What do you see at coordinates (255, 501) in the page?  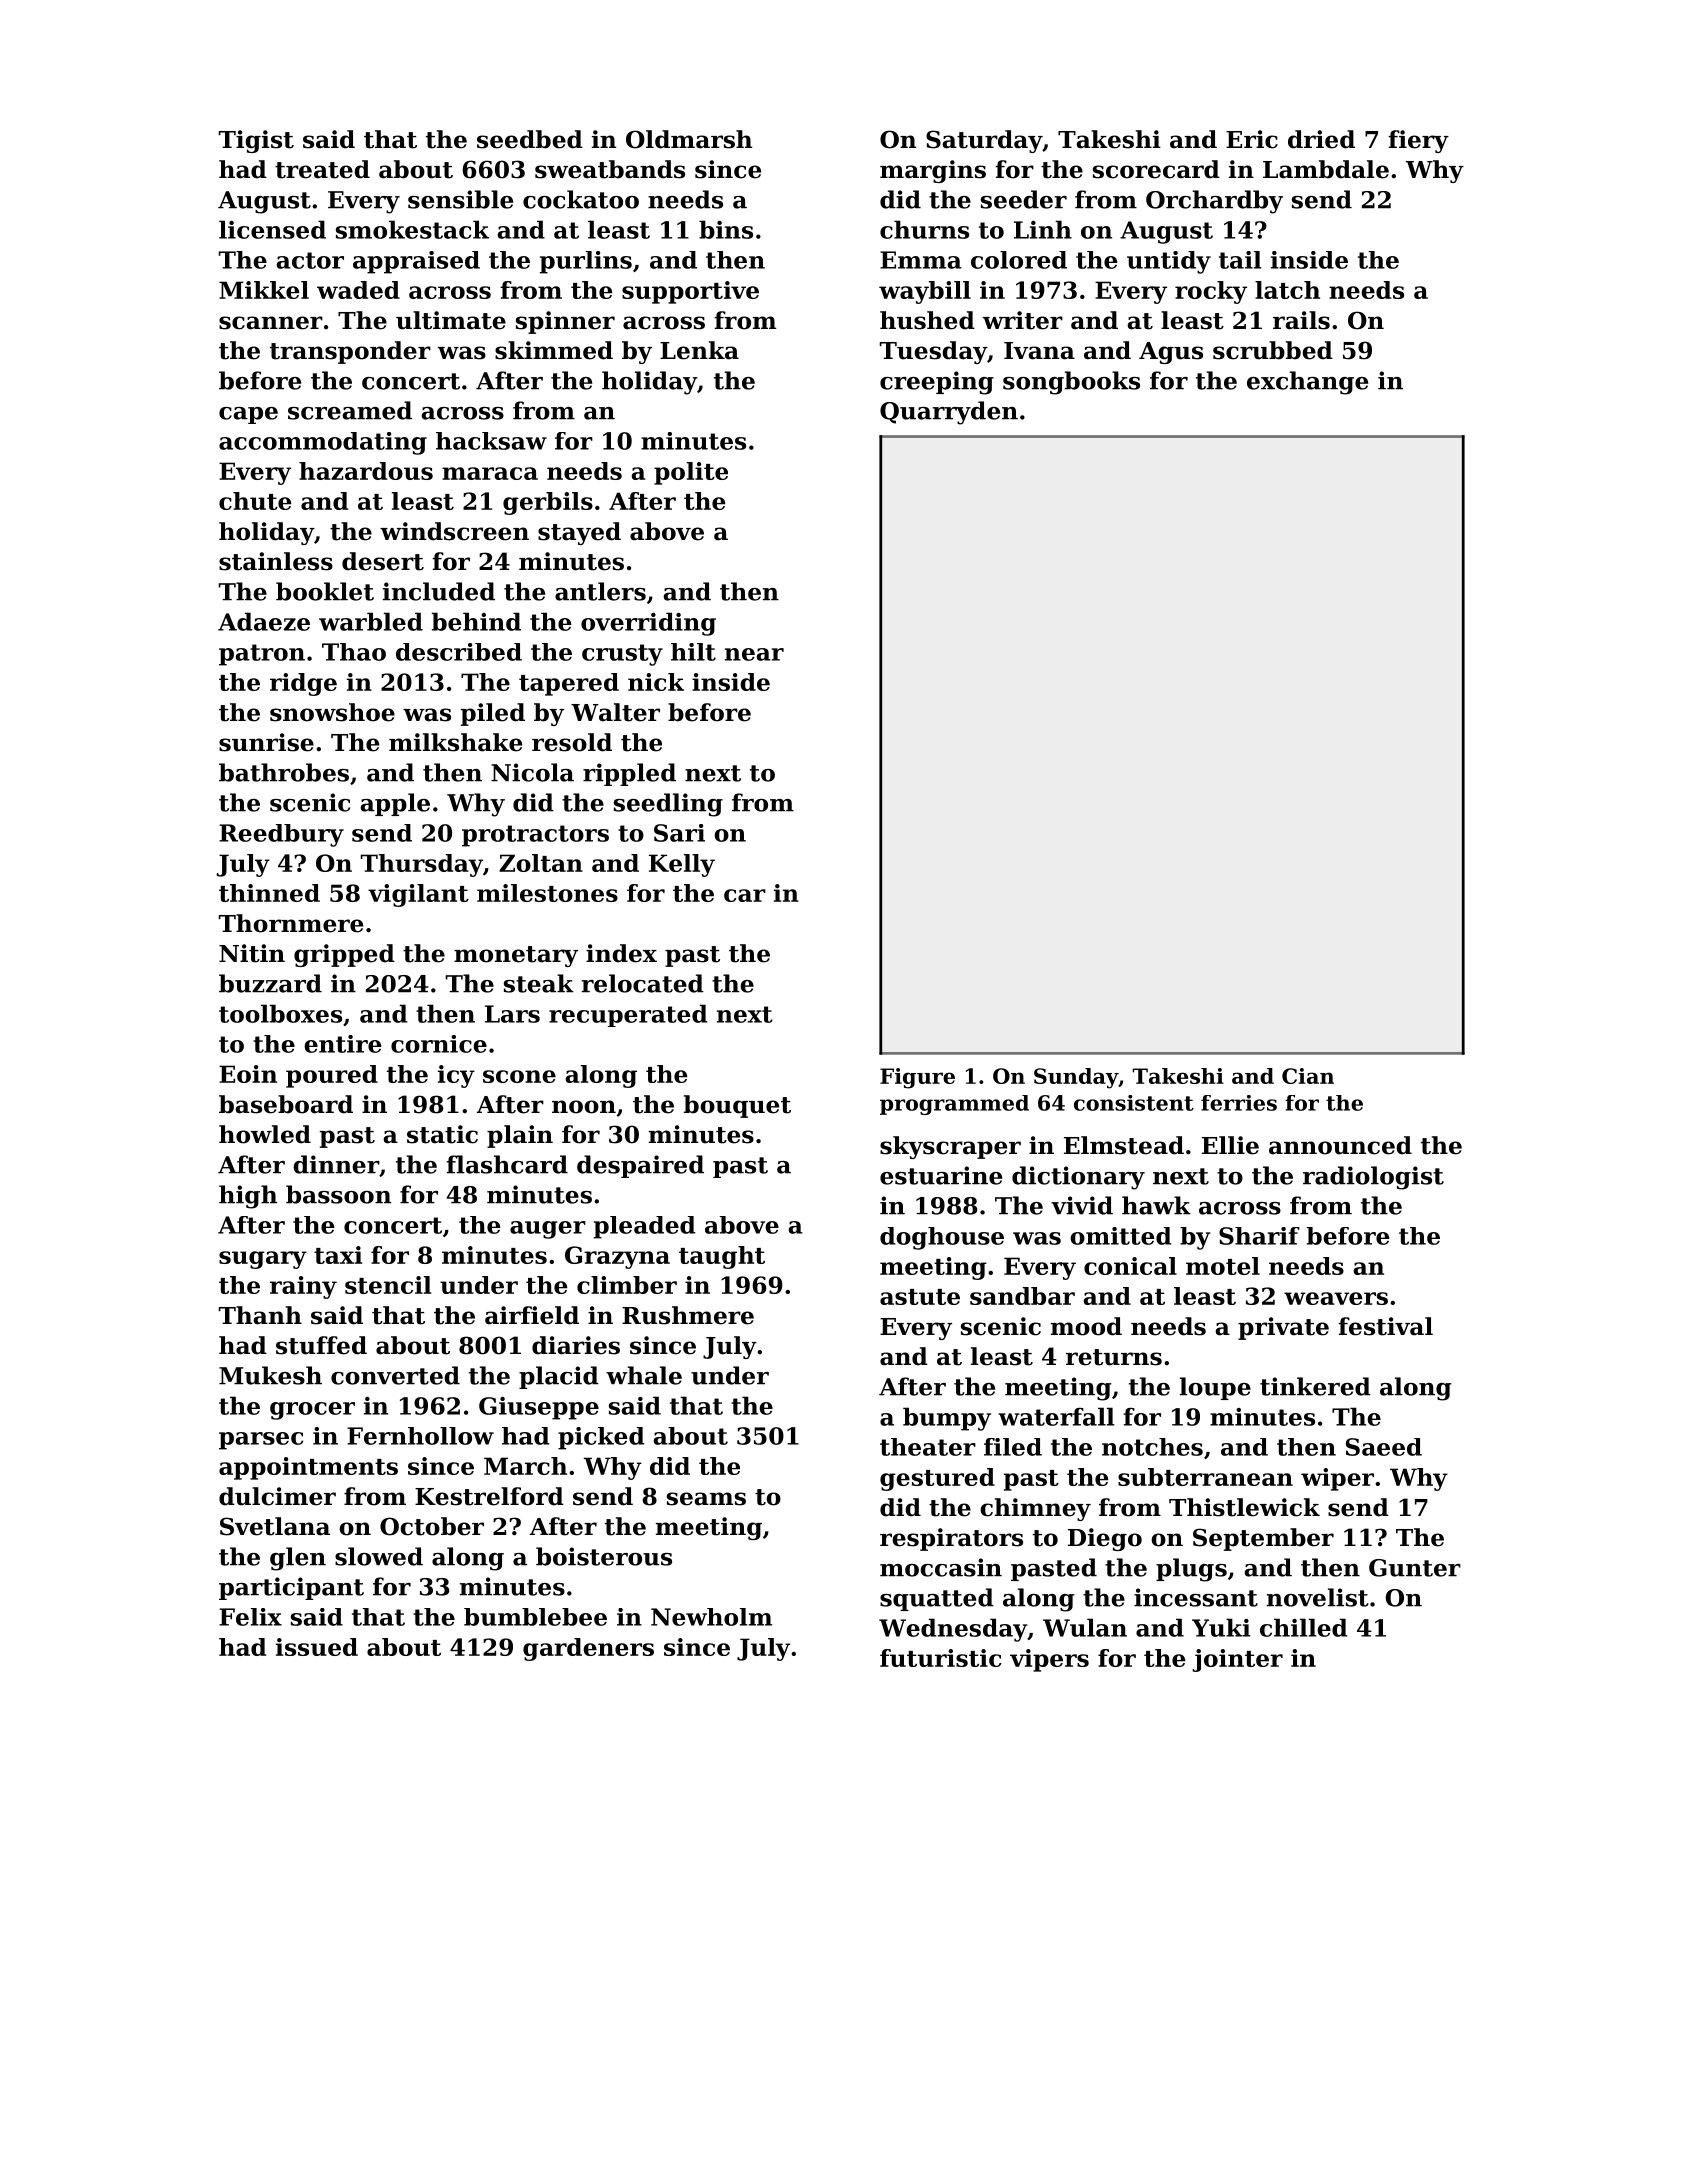 I see `chute` at bounding box center [255, 501].
